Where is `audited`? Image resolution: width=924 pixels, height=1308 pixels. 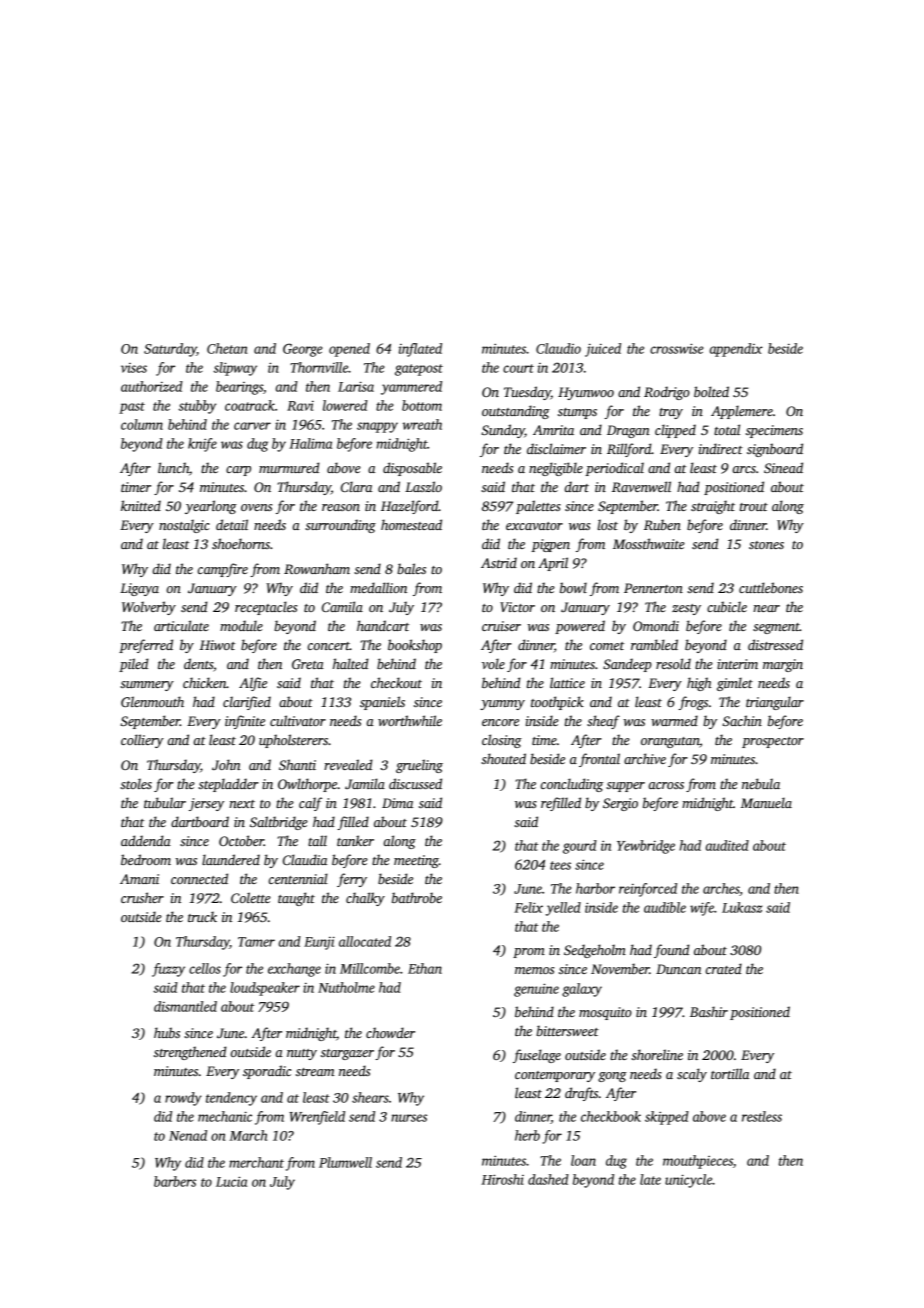 audited is located at coordinates (727, 845).
